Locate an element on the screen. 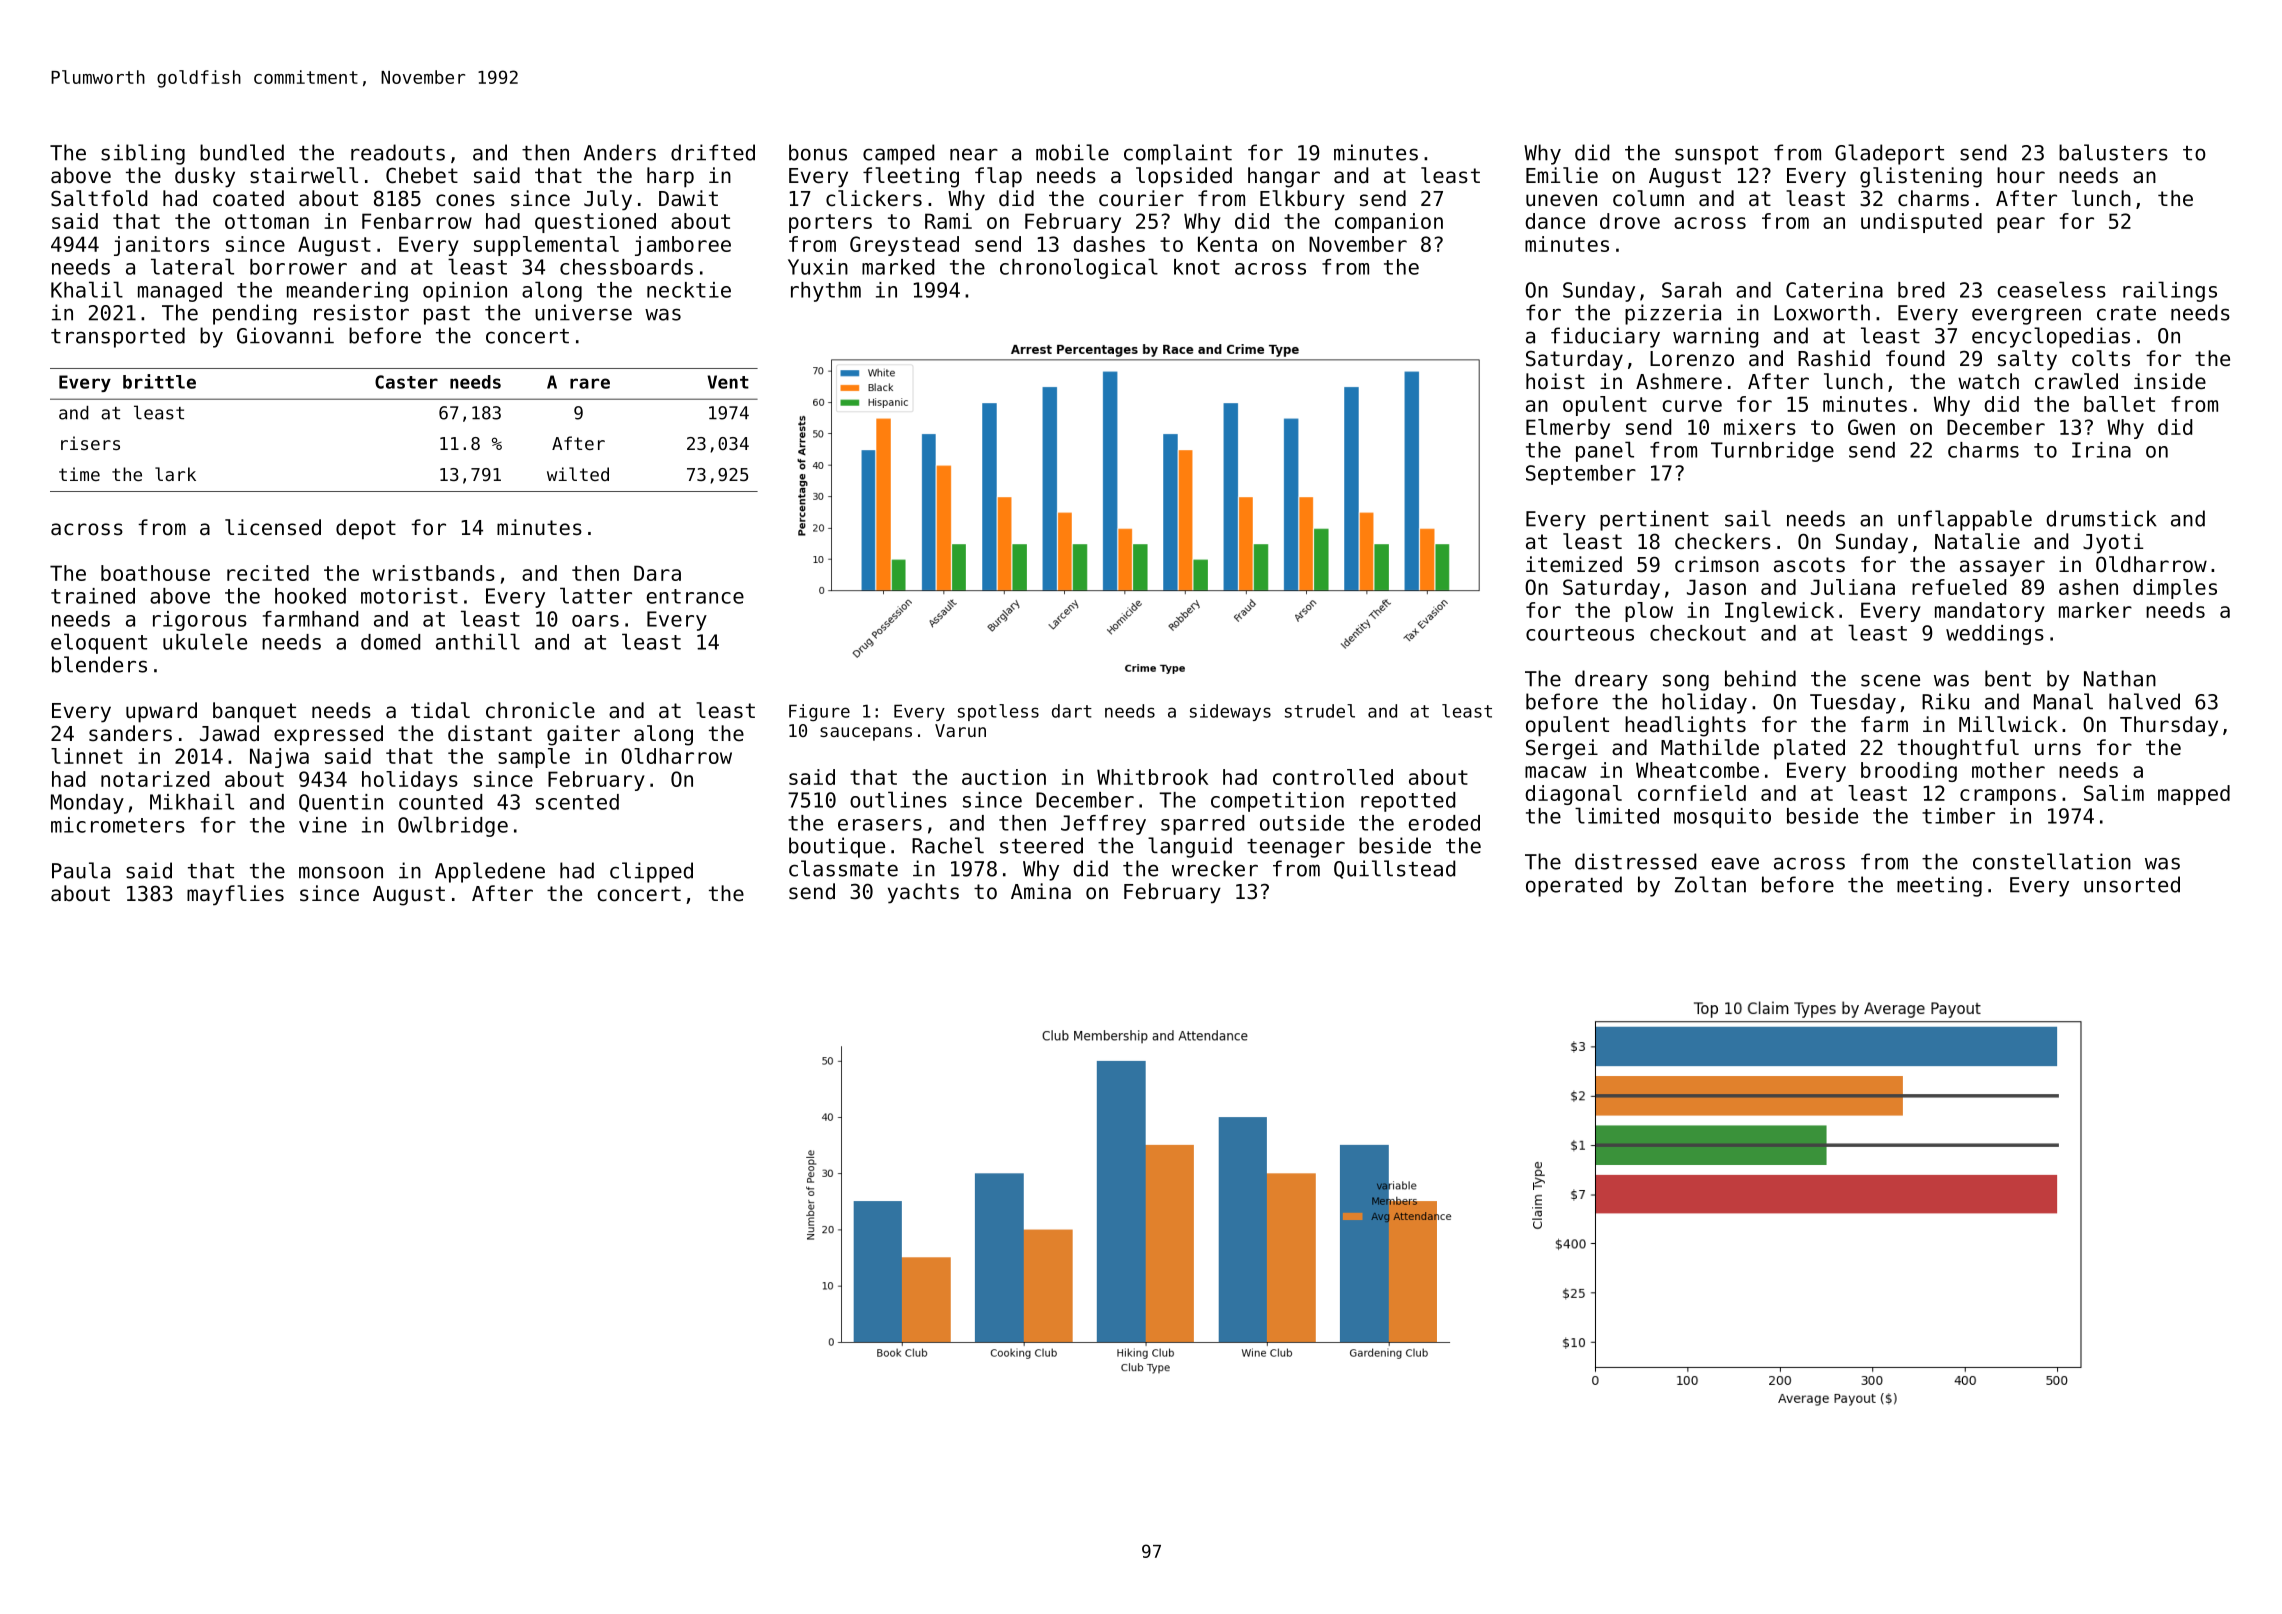 The image size is (2282, 1614). watch is located at coordinates (1988, 381).
